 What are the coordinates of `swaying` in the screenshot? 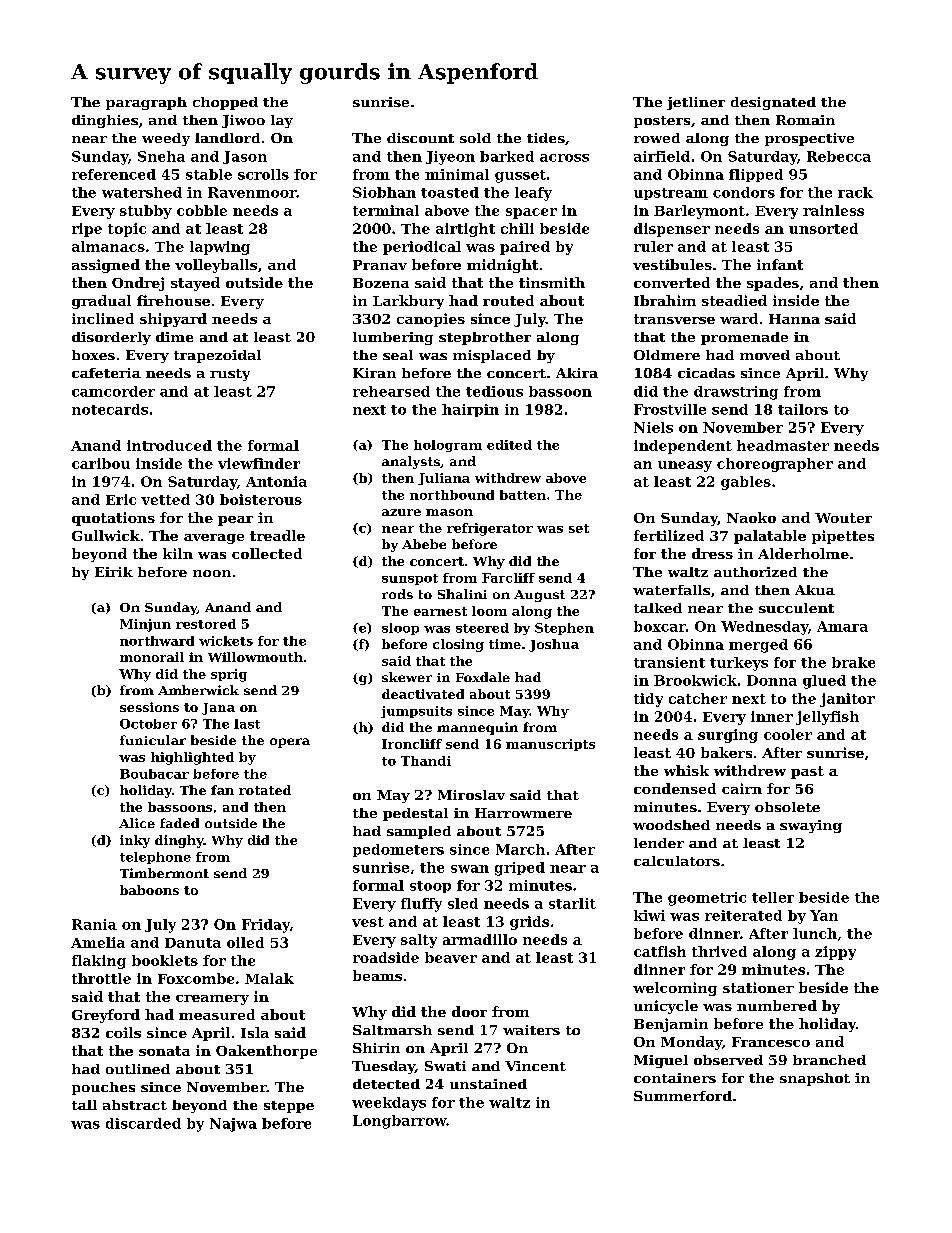 It's located at (811, 826).
